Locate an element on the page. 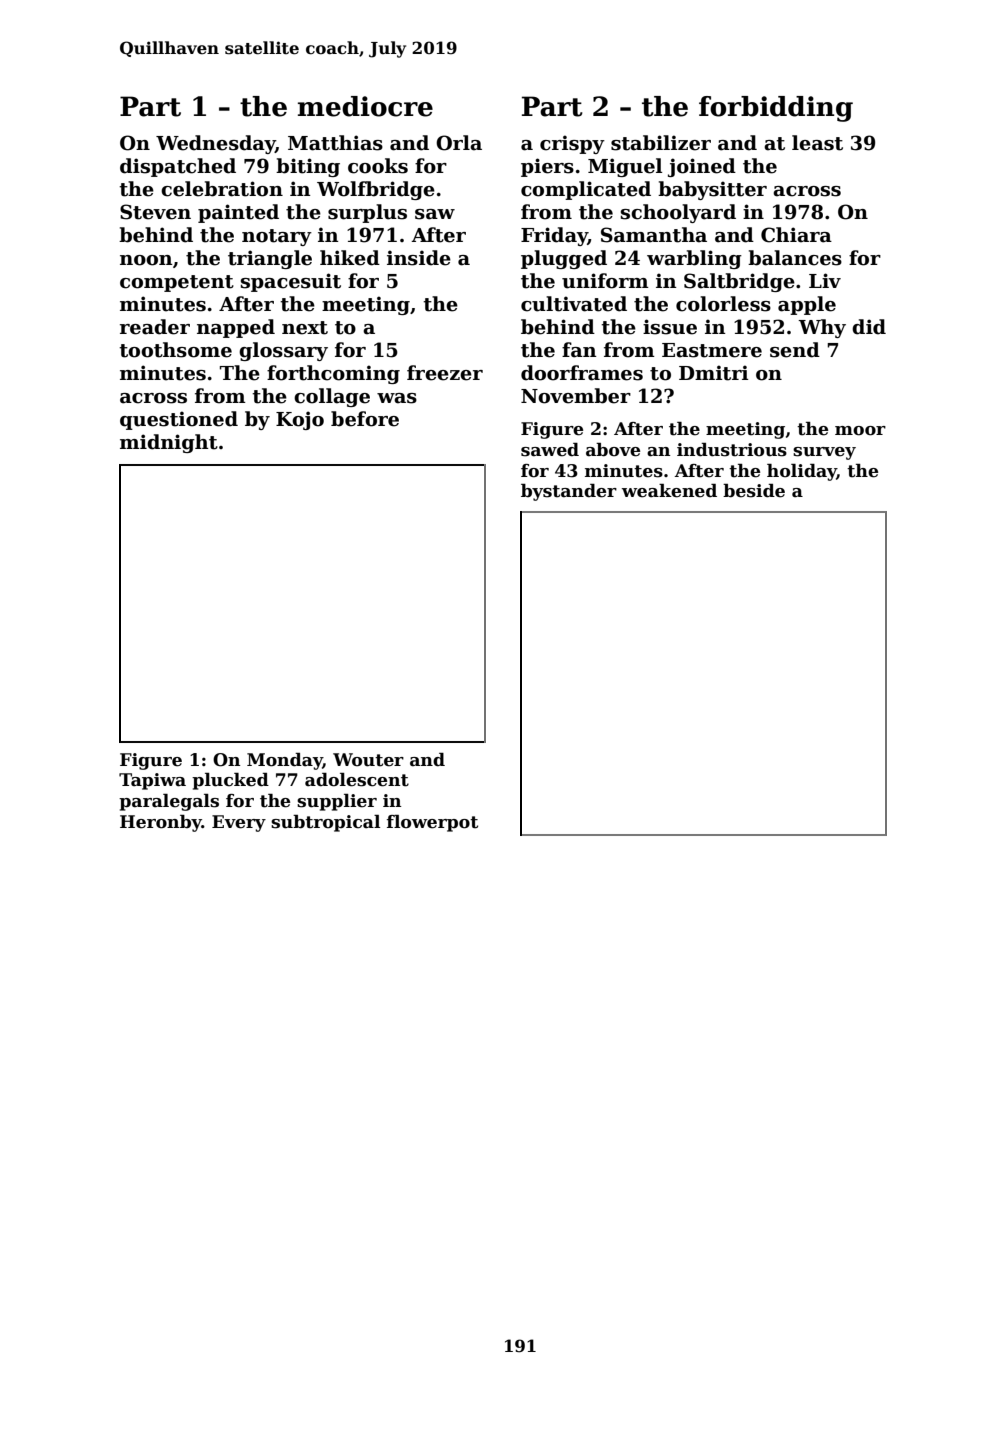 Image resolution: width=1006 pixels, height=1429 pixels. toothsome is located at coordinates (175, 350).
